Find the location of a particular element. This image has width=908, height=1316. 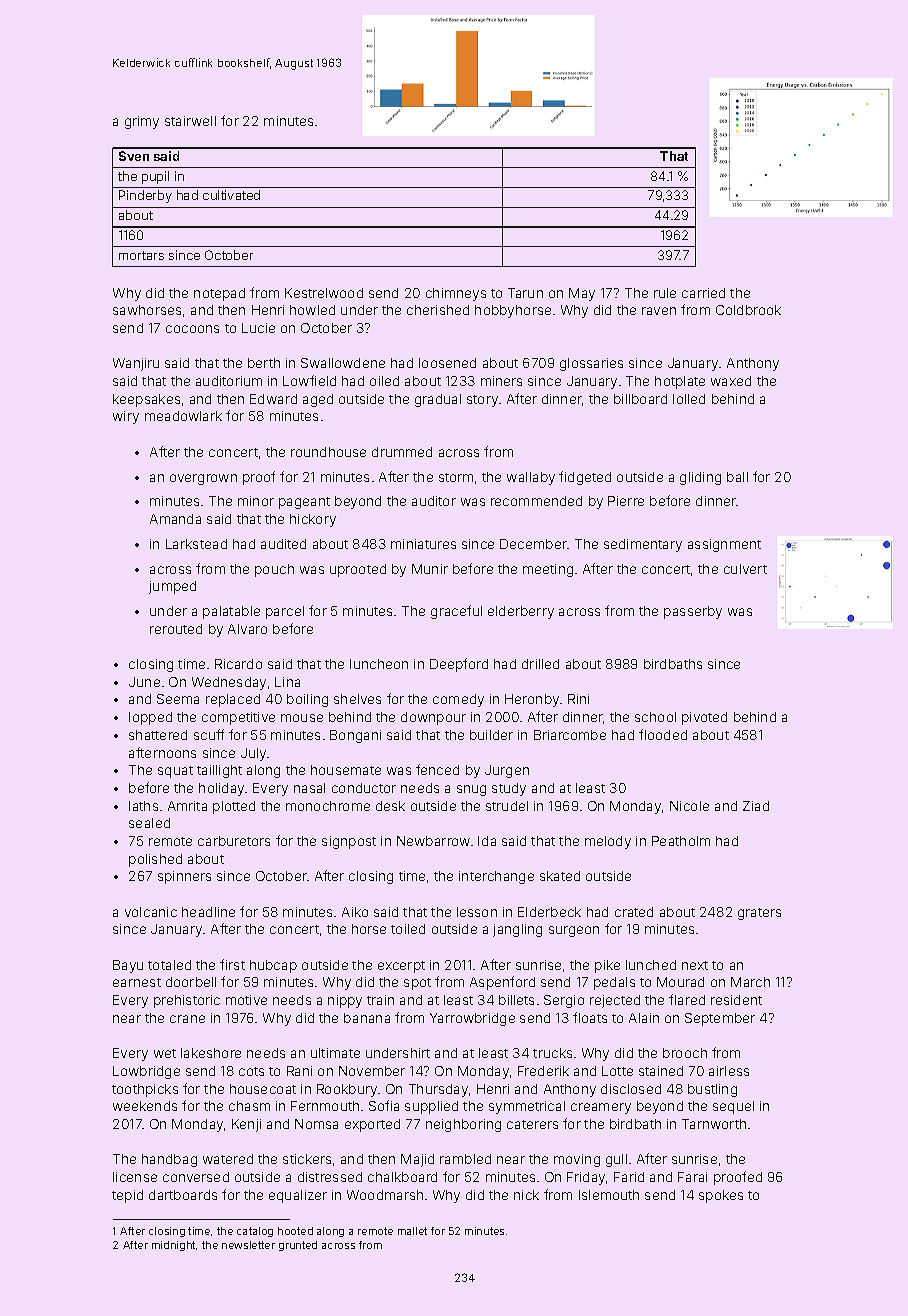

Sven is located at coordinates (134, 156).
